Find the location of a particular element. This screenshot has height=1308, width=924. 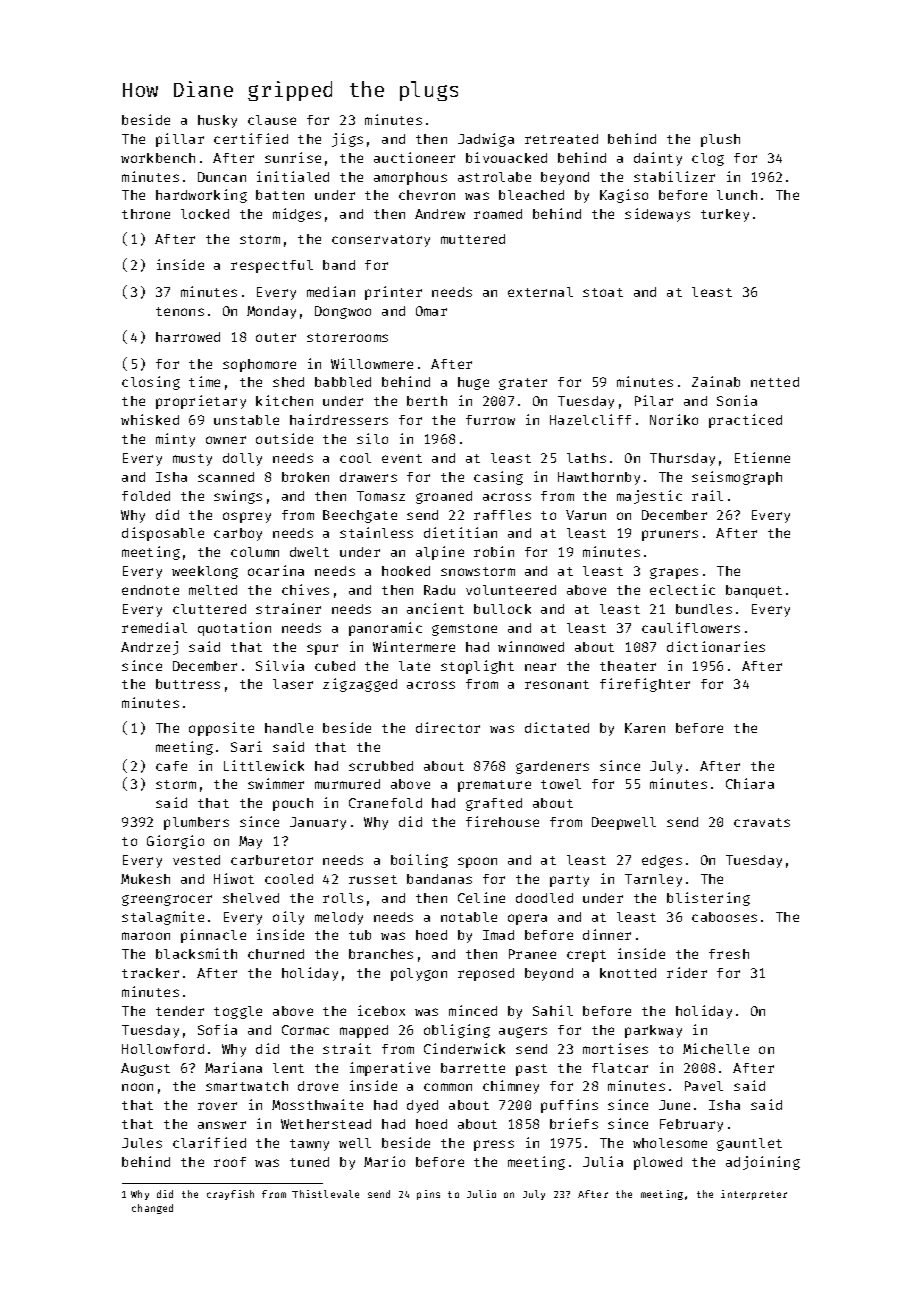

Sari is located at coordinates (246, 746).
